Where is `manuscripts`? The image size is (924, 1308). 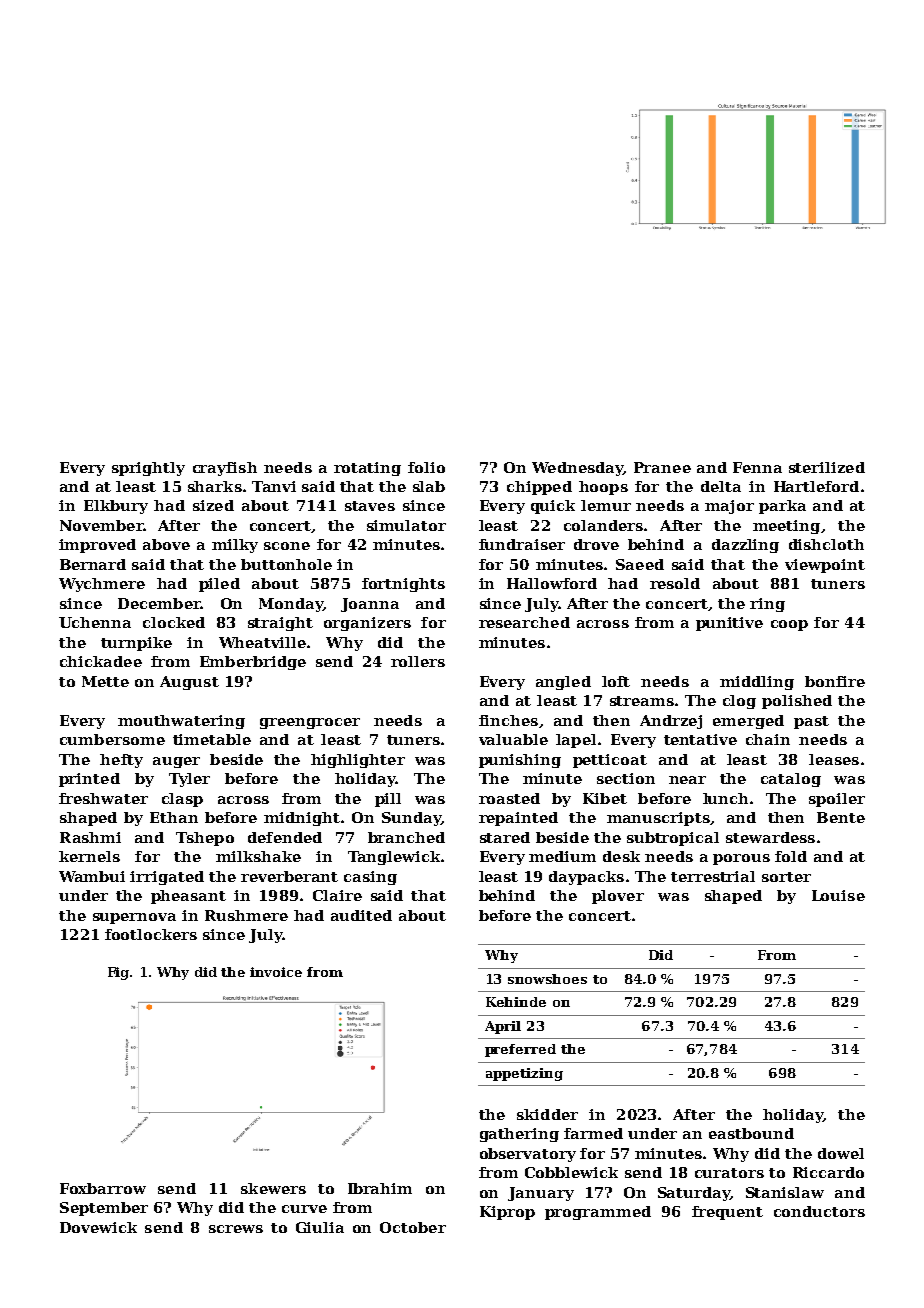 manuscripts is located at coordinates (658, 819).
